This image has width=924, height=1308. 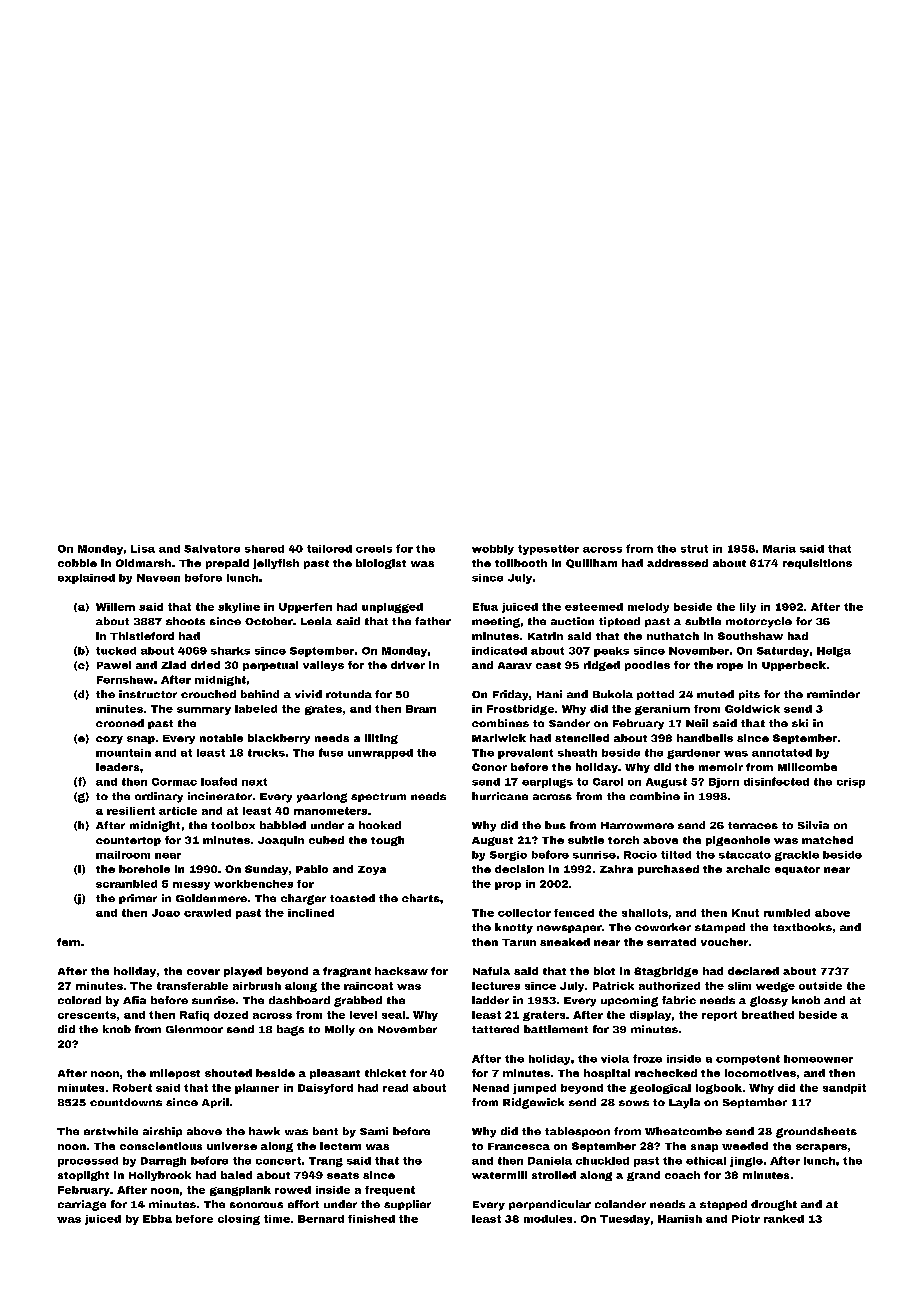 What do you see at coordinates (269, 621) in the image?
I see `October` at bounding box center [269, 621].
